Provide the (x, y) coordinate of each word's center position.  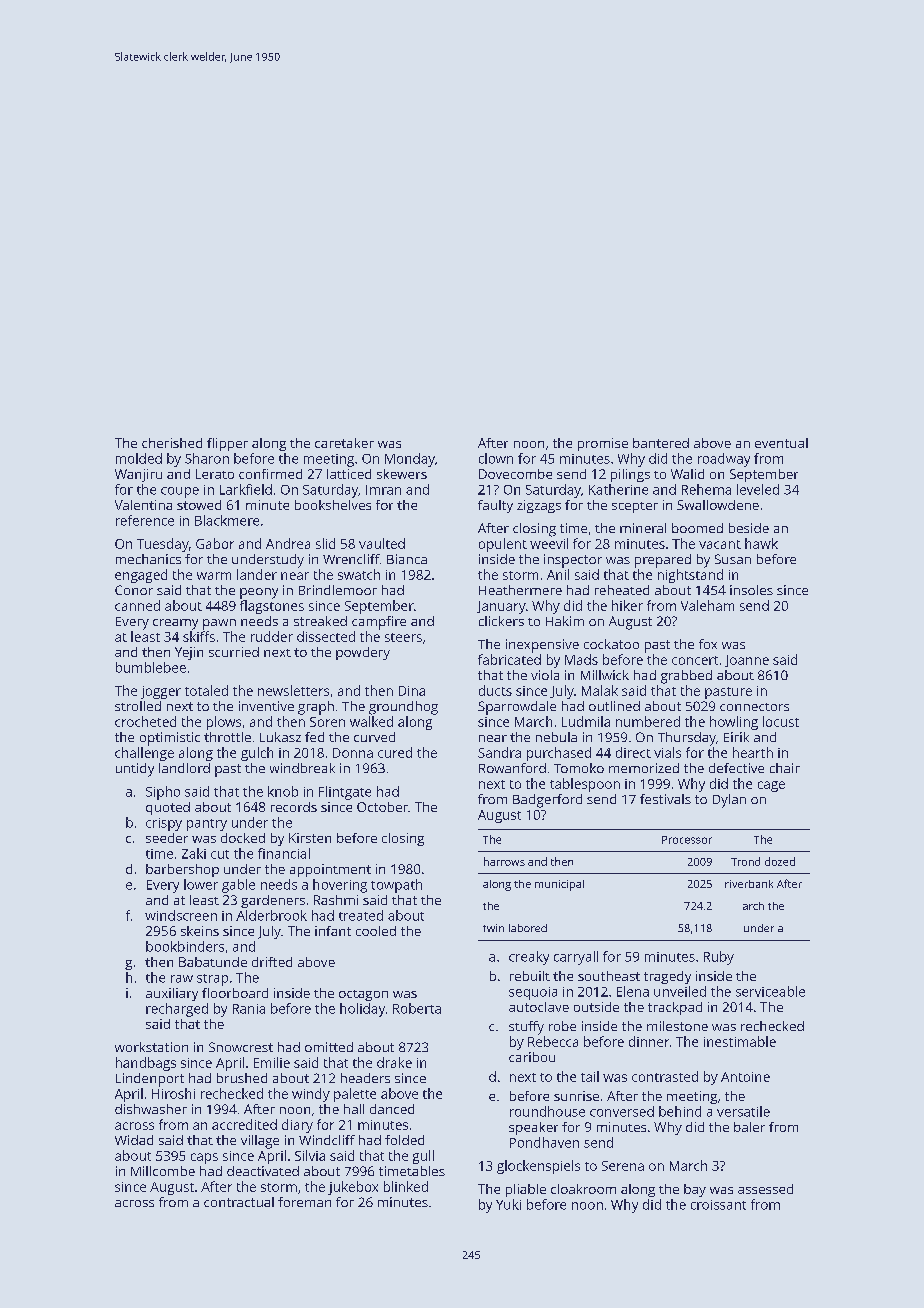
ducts (495, 690)
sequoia (533, 993)
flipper (227, 444)
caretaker (344, 443)
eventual (781, 443)
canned (137, 605)
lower (201, 884)
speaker (533, 1128)
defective (736, 768)
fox (708, 644)
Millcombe (163, 1171)
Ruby (719, 958)
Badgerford (547, 801)
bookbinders (185, 946)
